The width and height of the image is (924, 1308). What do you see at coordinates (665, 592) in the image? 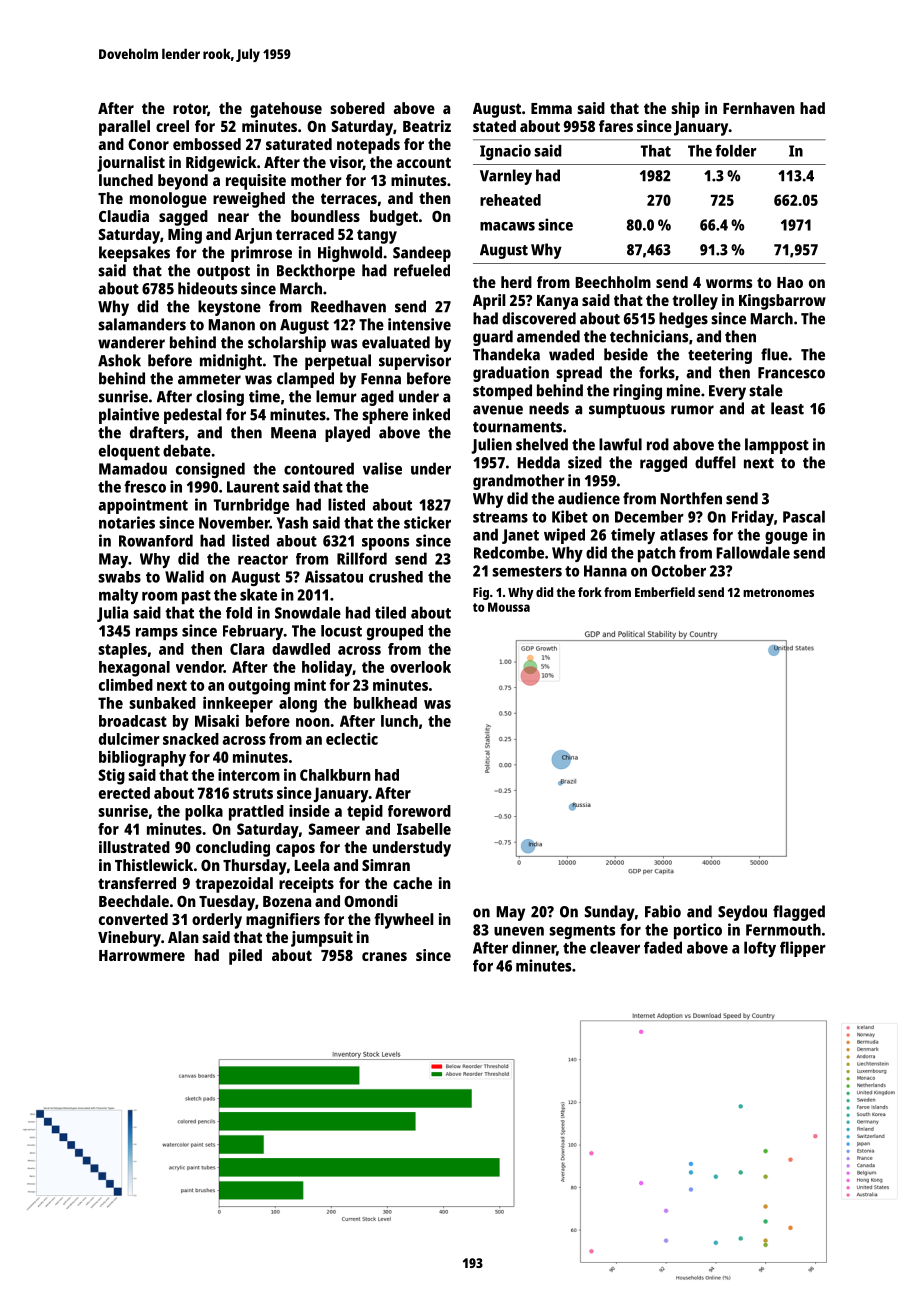
I see `Emberfield` at bounding box center [665, 592].
